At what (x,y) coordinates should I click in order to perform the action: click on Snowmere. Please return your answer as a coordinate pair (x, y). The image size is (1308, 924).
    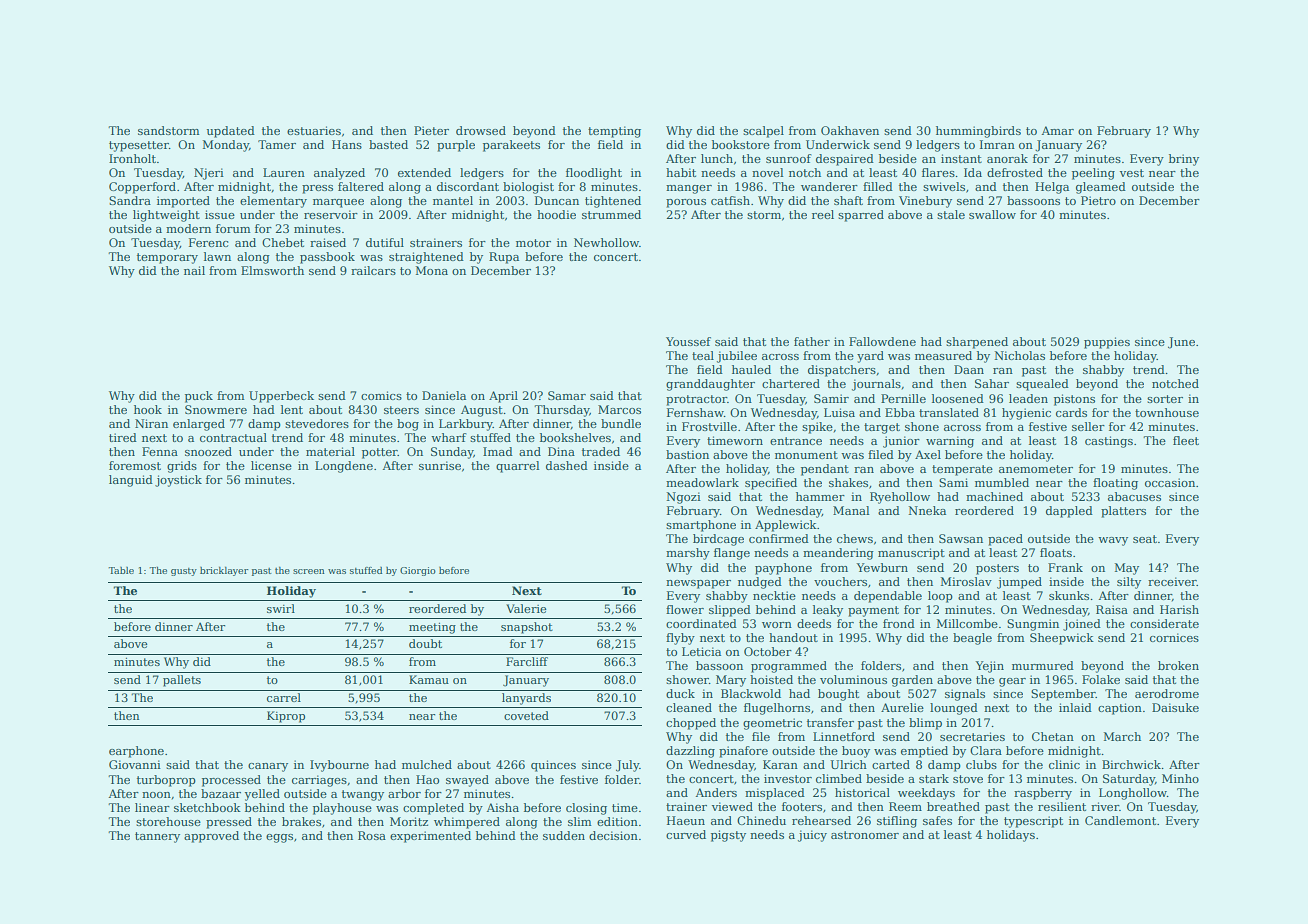
    Looking at the image, I should click on (216, 409).
